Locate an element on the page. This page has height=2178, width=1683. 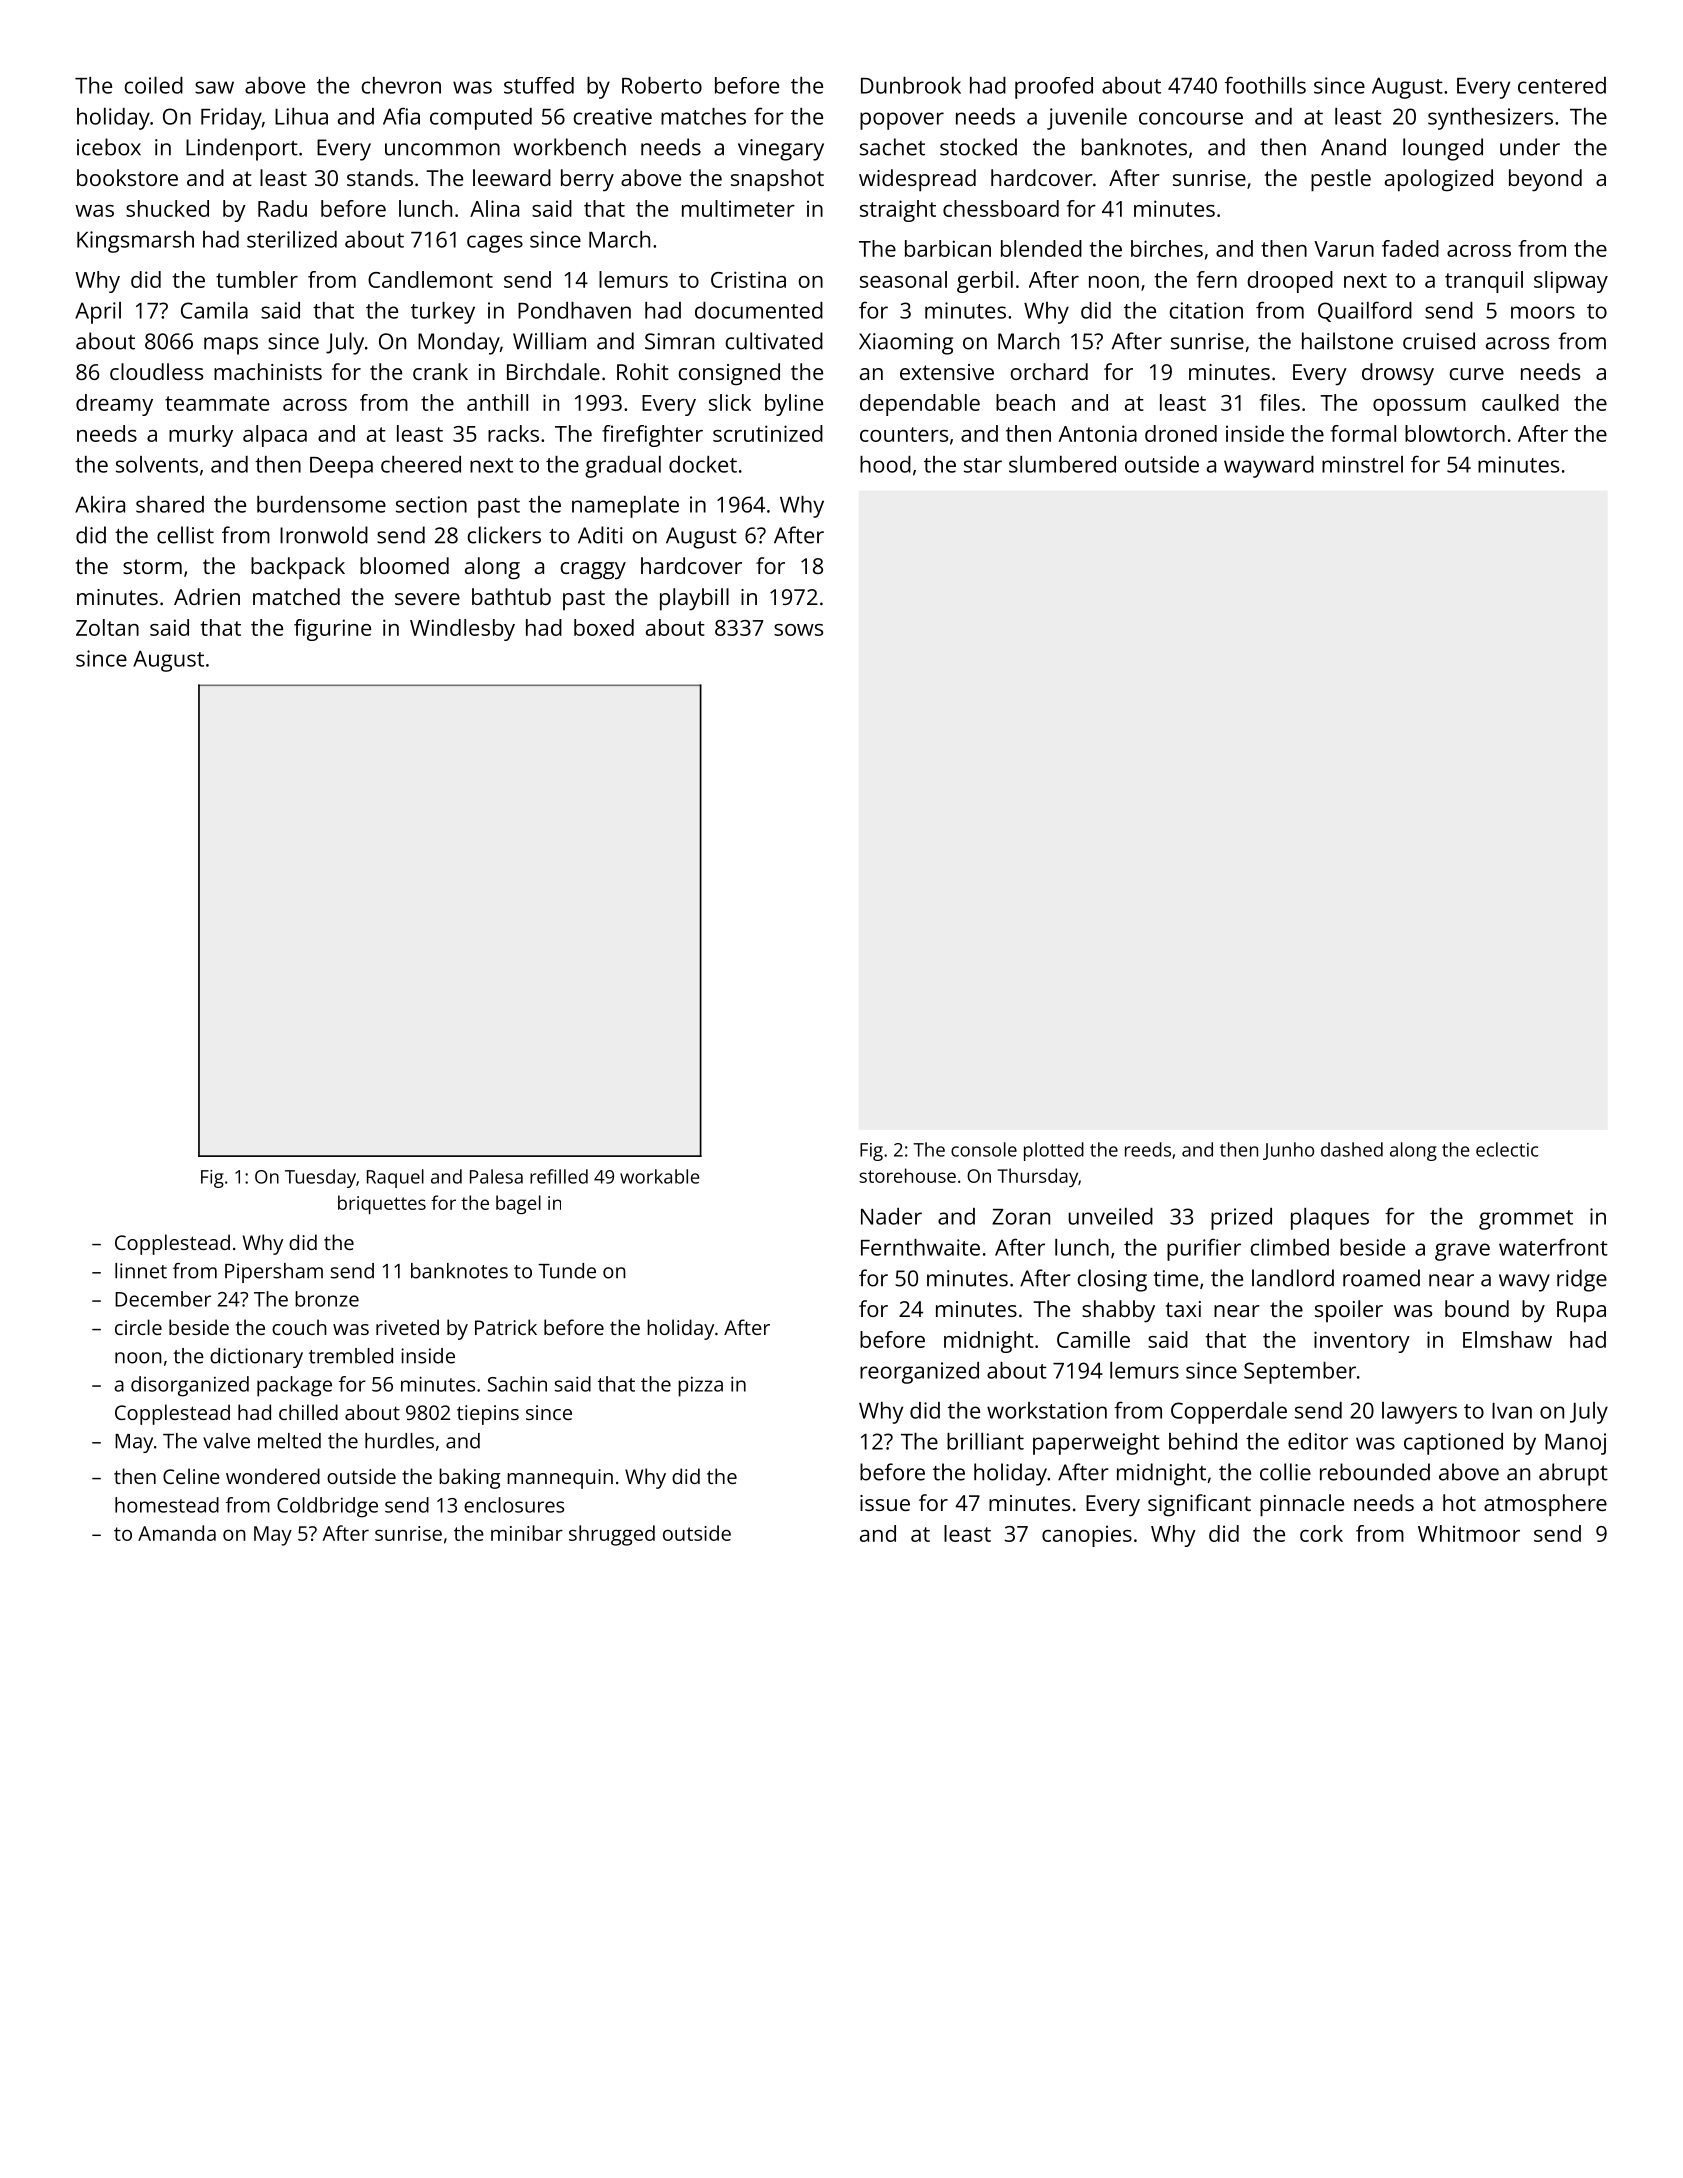
Kingsmarsh is located at coordinates (135, 242).
